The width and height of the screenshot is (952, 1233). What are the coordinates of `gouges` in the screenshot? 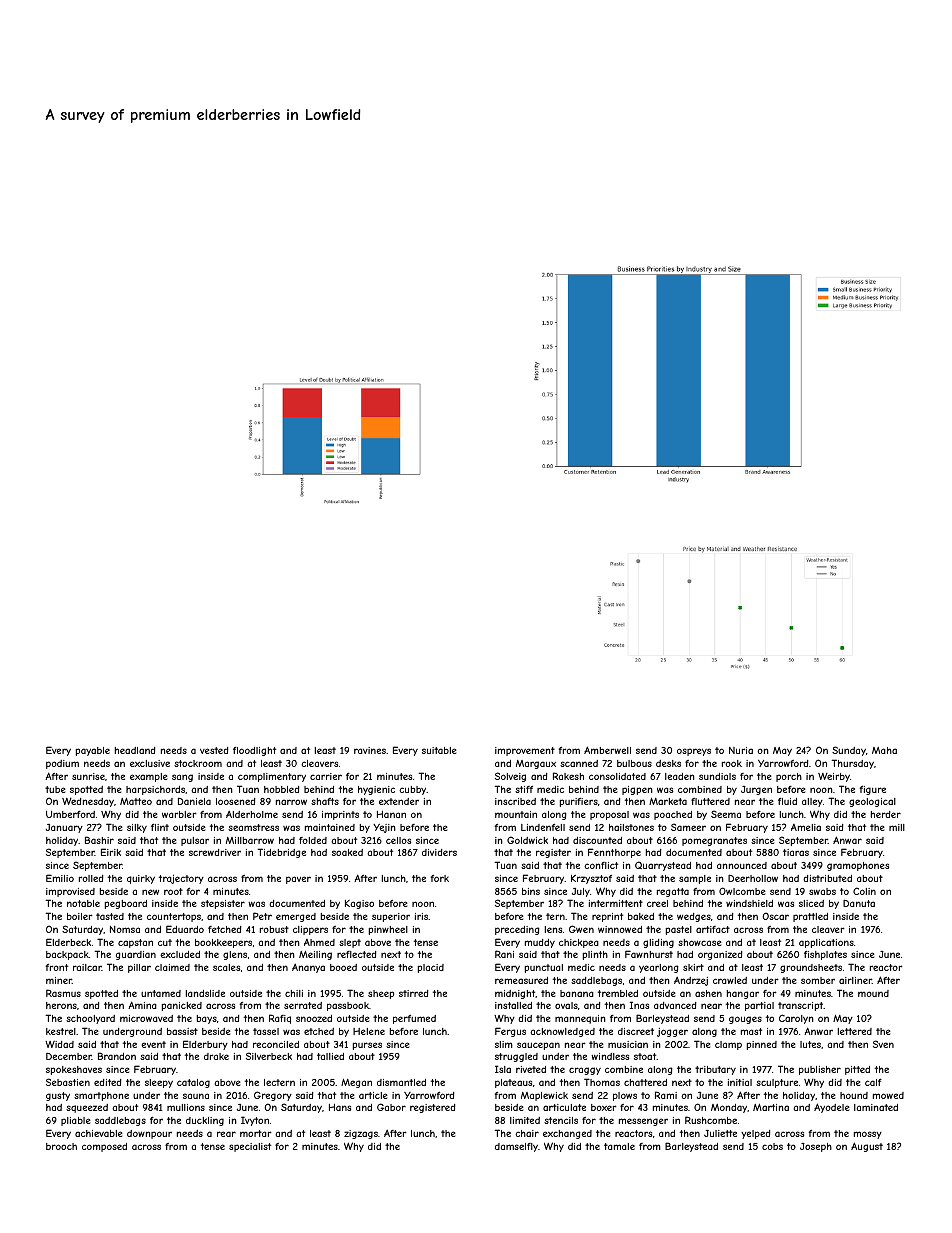 It's located at (745, 1020).
